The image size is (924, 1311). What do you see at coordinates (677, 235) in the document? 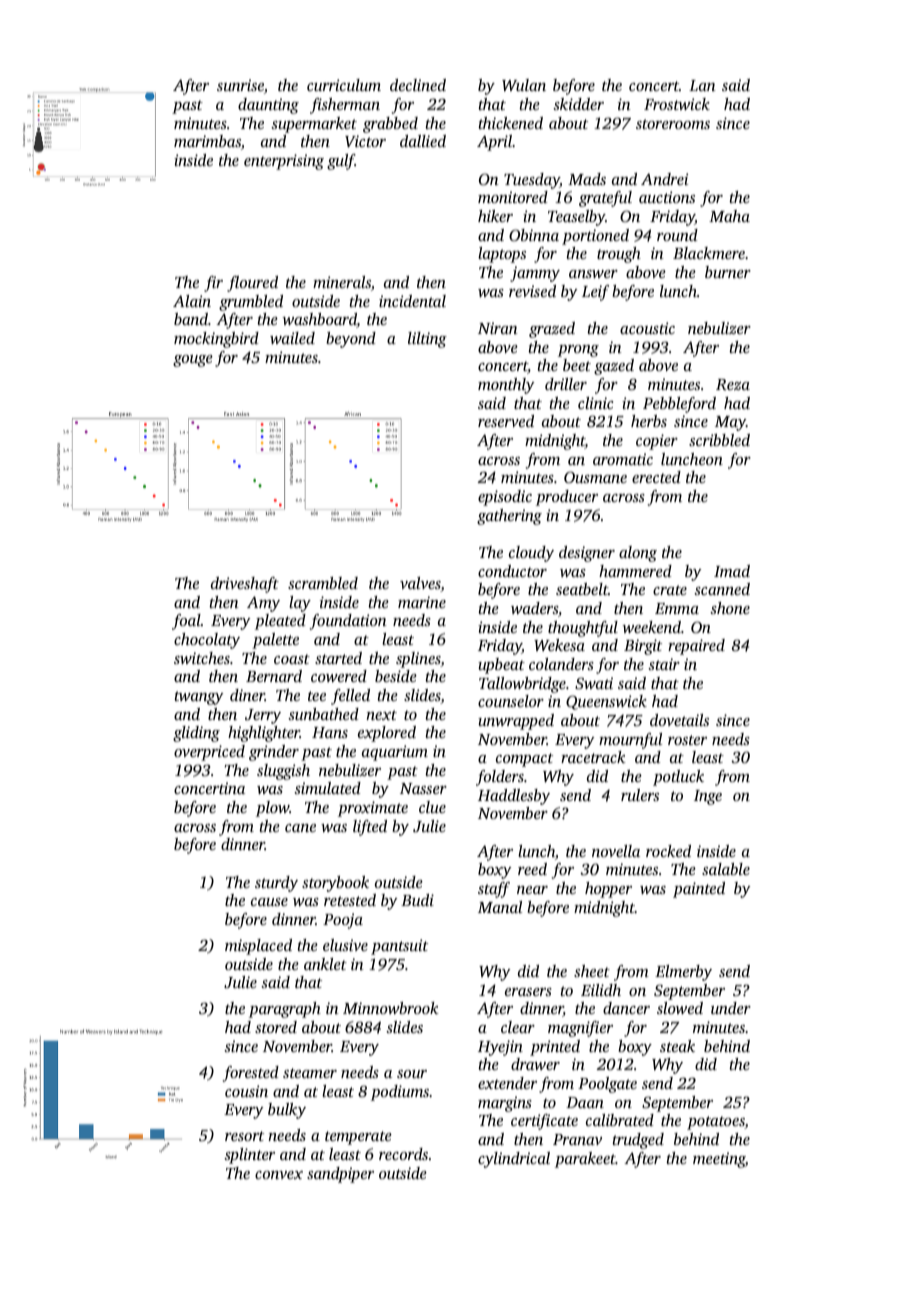
I see `round` at bounding box center [677, 235].
